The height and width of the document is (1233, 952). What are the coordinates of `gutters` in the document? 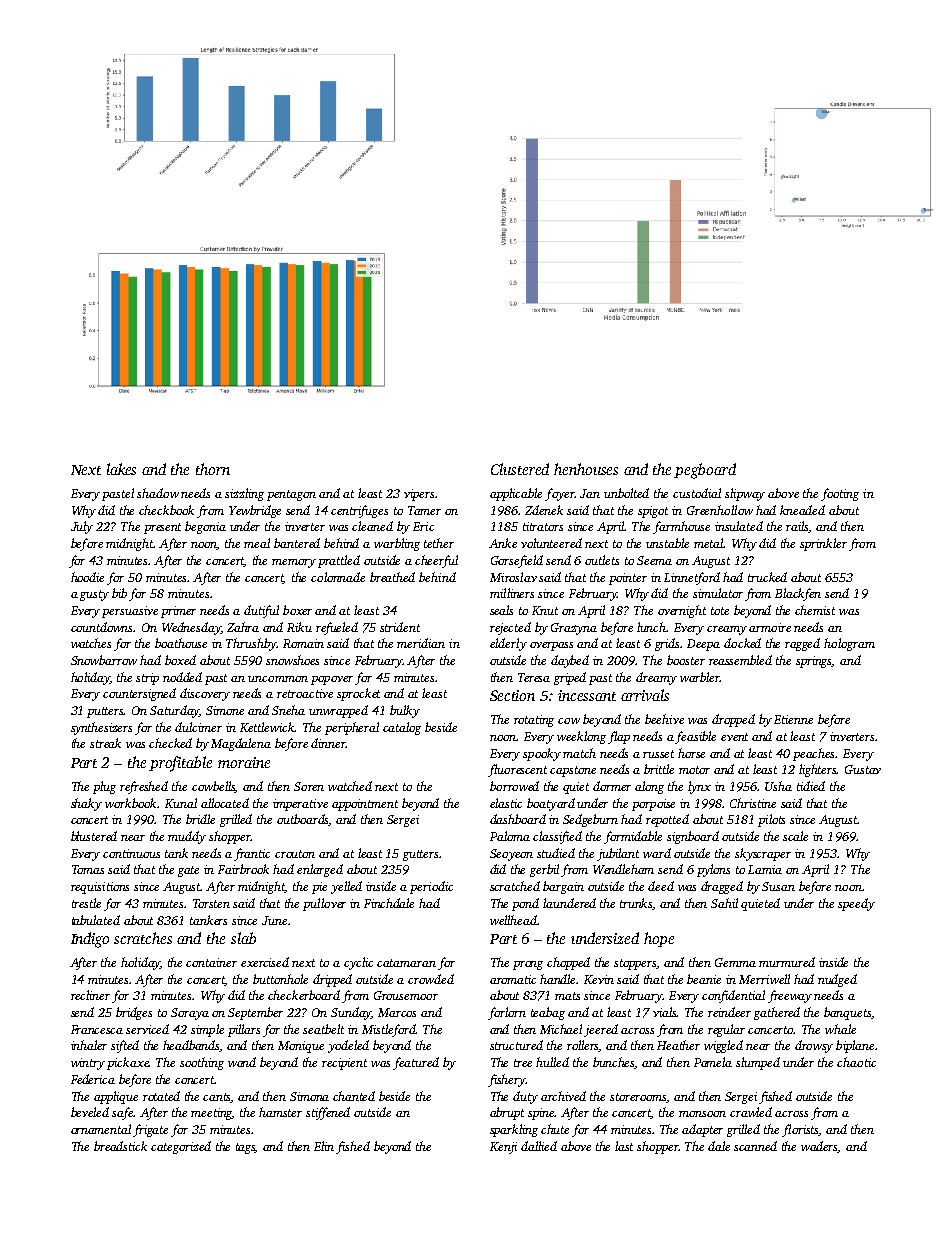 It's located at (420, 855).
